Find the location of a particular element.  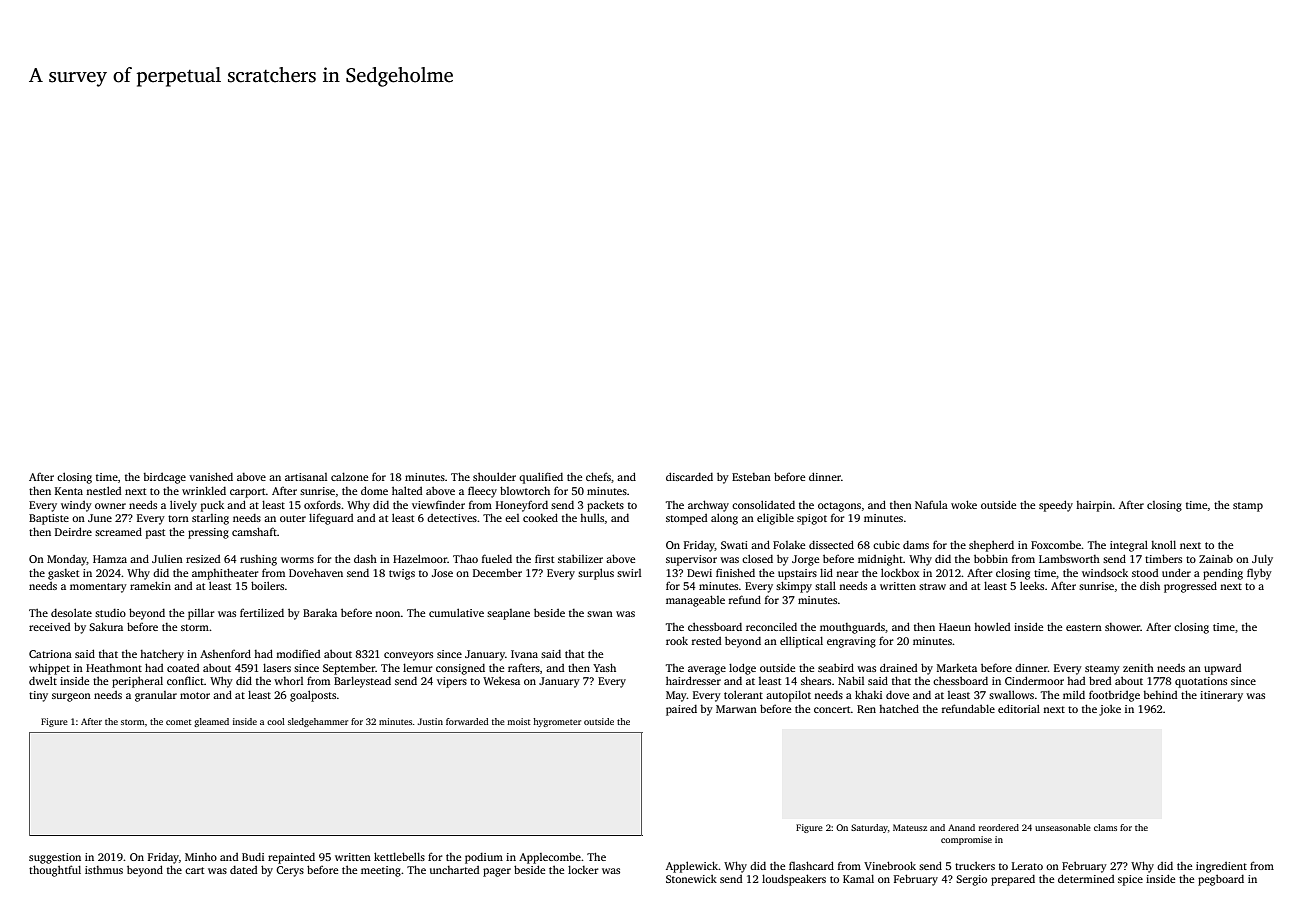

Esteban is located at coordinates (751, 477).
